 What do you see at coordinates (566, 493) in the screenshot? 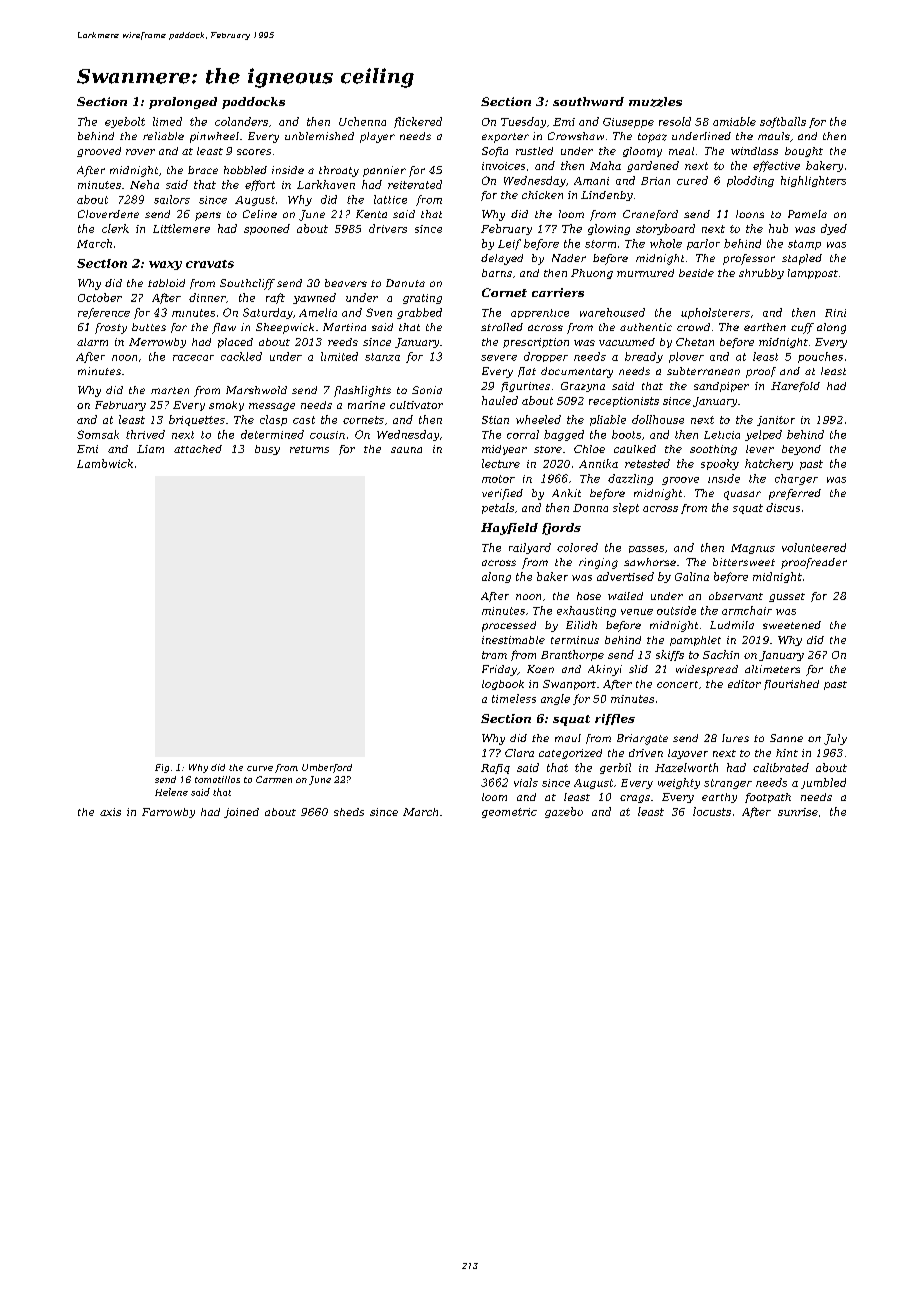
I see `Ankit` at bounding box center [566, 493].
